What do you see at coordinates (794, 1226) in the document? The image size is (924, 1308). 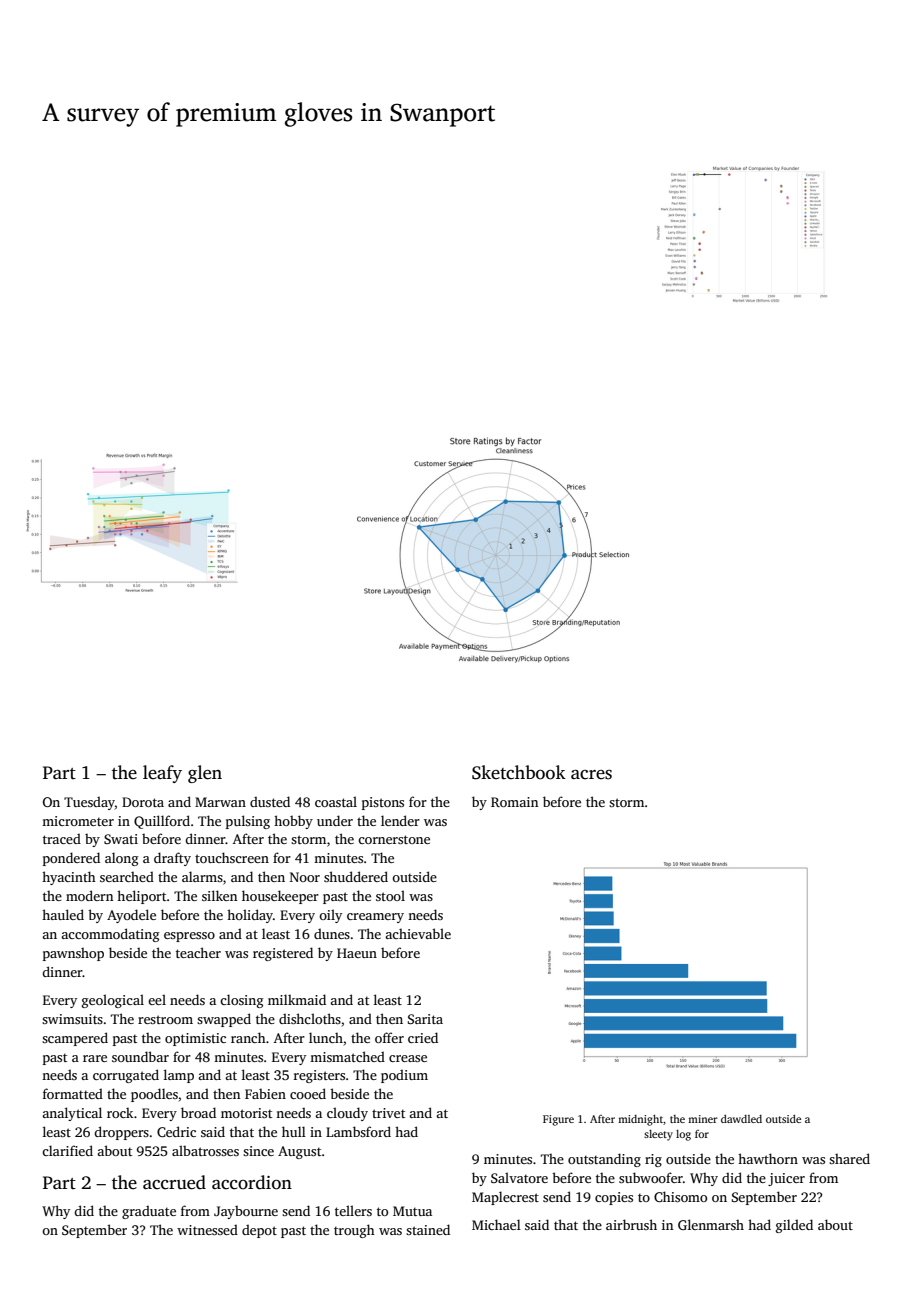 I see `gilded` at bounding box center [794, 1226].
